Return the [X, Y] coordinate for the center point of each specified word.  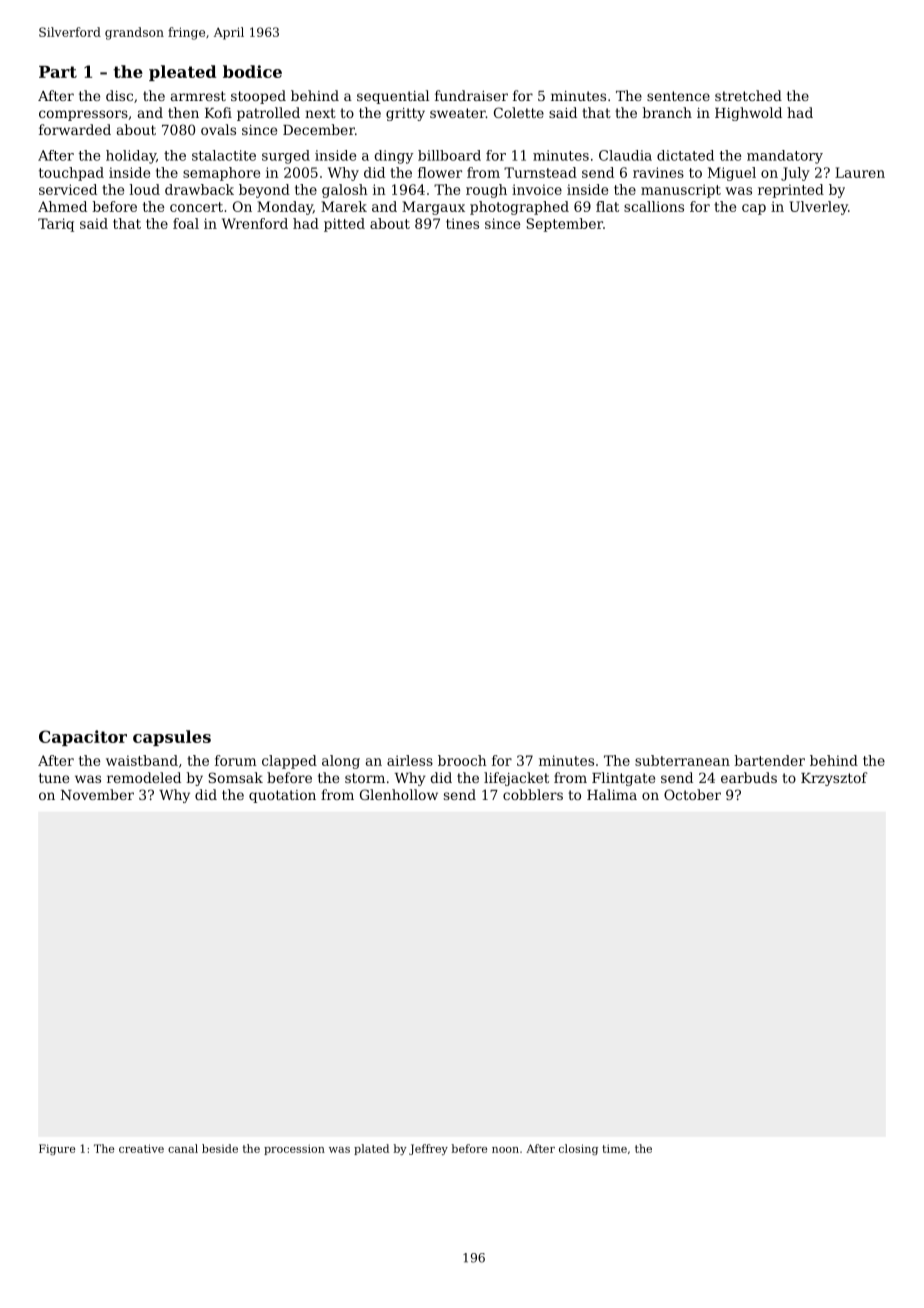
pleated [182, 73]
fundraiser [471, 95]
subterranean [682, 760]
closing [578, 1149]
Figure [57, 1149]
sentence [678, 96]
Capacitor [83, 738]
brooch [462, 760]
